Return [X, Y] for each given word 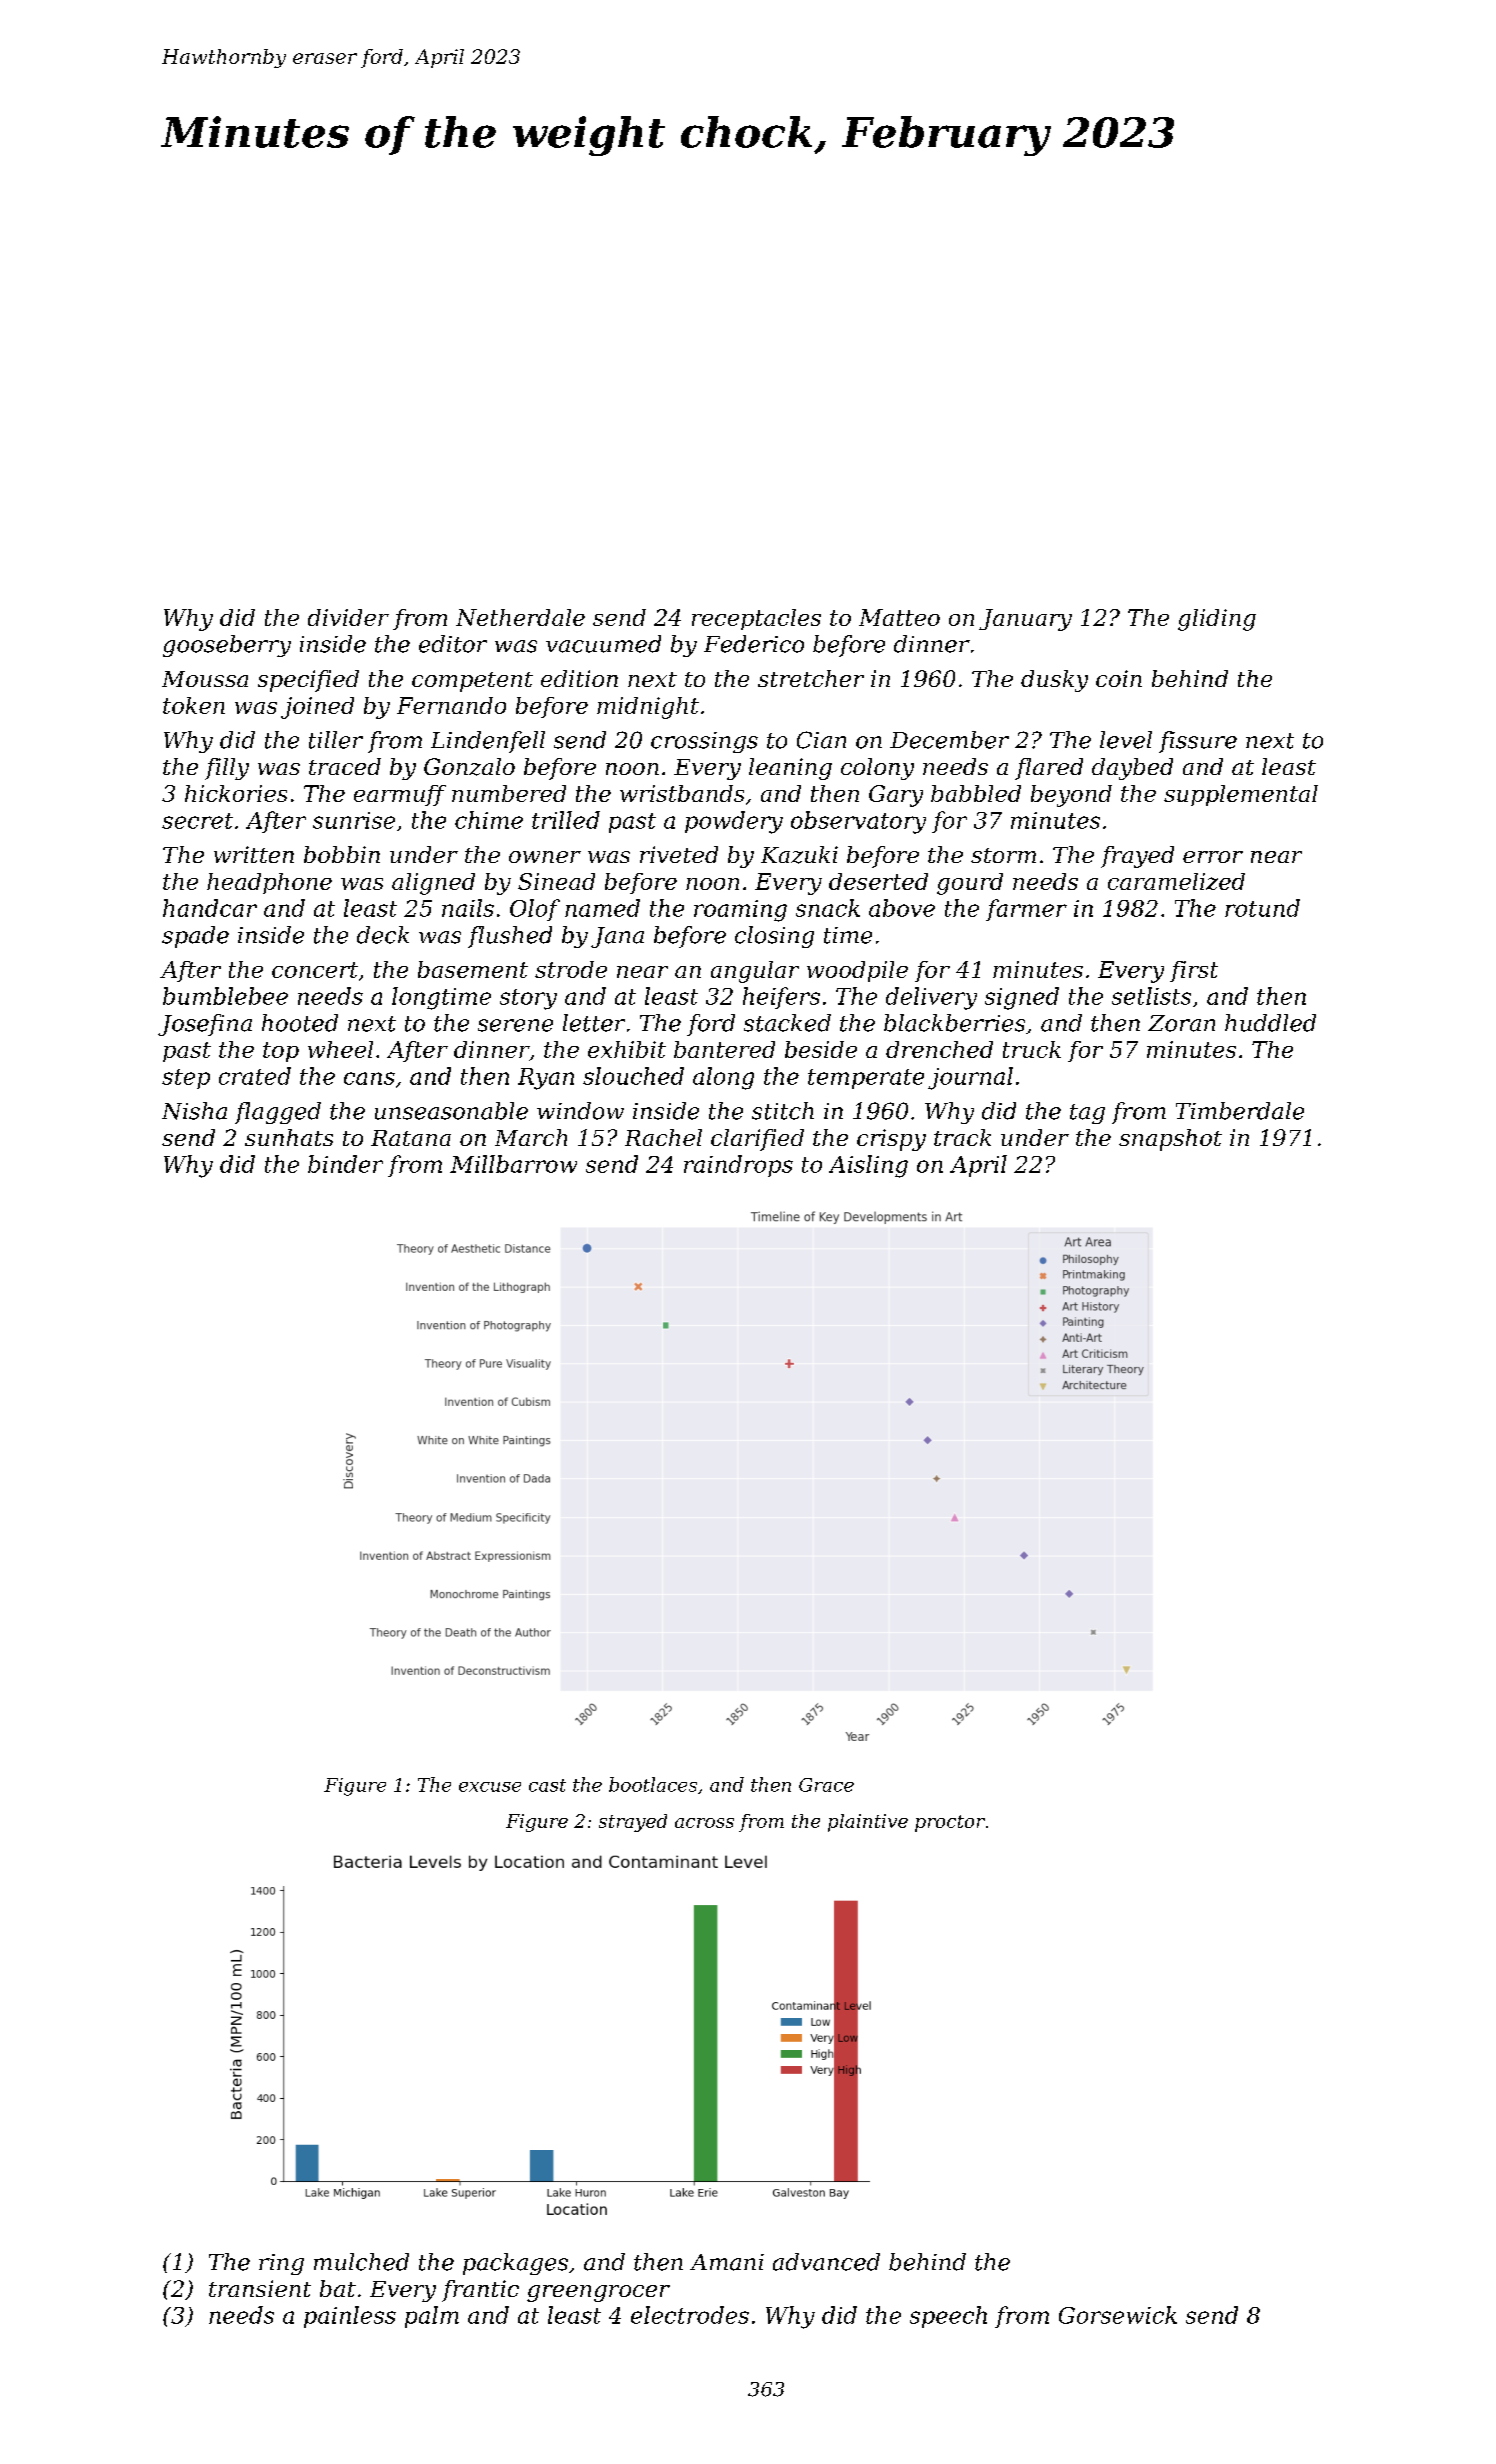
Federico [754, 644]
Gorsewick [1118, 2315]
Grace [826, 1785]
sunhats [289, 1137]
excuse [490, 1787]
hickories [236, 793]
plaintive [868, 1823]
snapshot [1170, 1140]
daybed [1132, 769]
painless [350, 2317]
